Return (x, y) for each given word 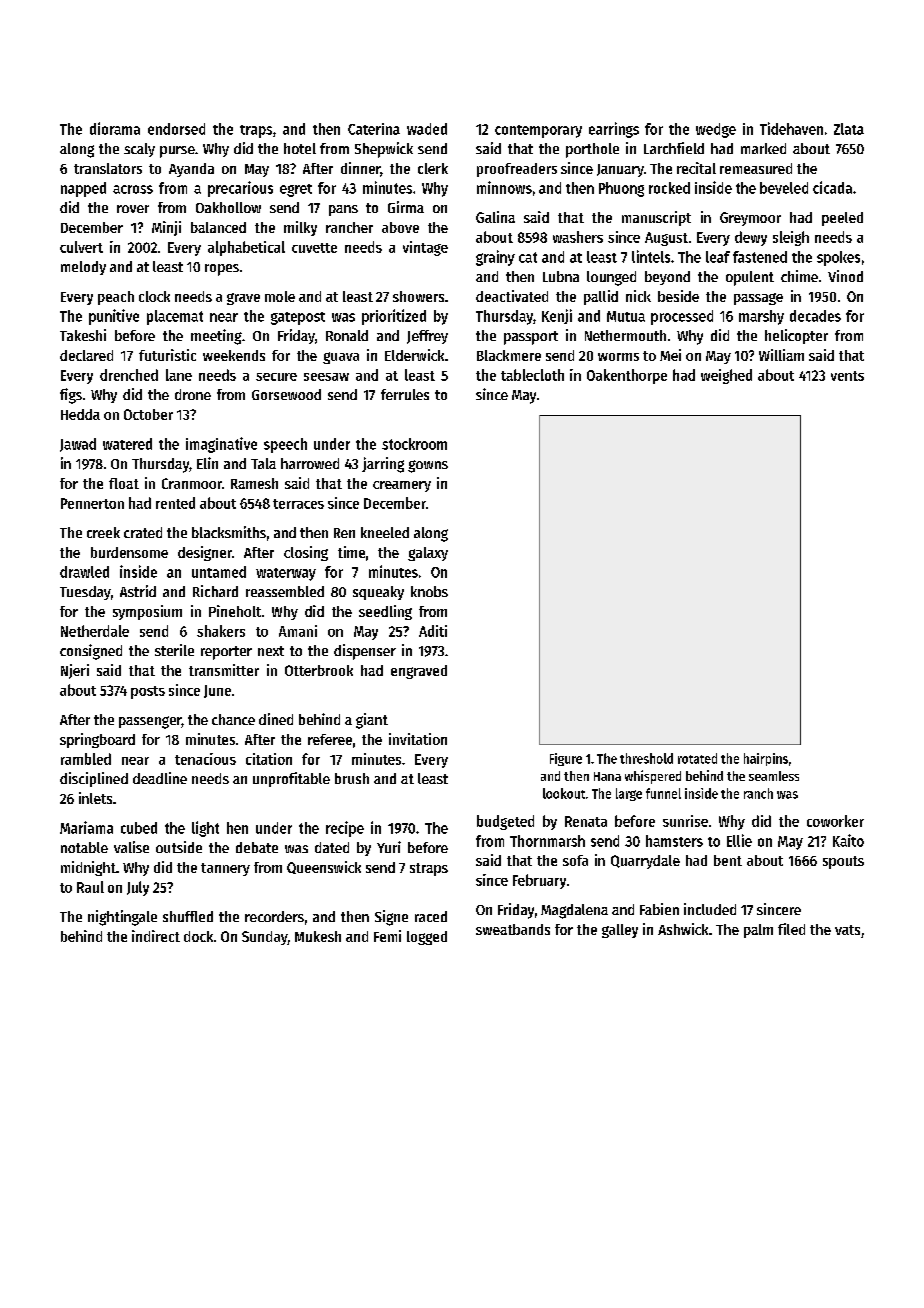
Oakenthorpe (627, 376)
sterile (174, 650)
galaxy (428, 554)
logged (427, 938)
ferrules (405, 394)
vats (847, 930)
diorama (115, 128)
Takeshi (83, 335)
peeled (842, 219)
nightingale (122, 918)
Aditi (433, 631)
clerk (433, 168)
